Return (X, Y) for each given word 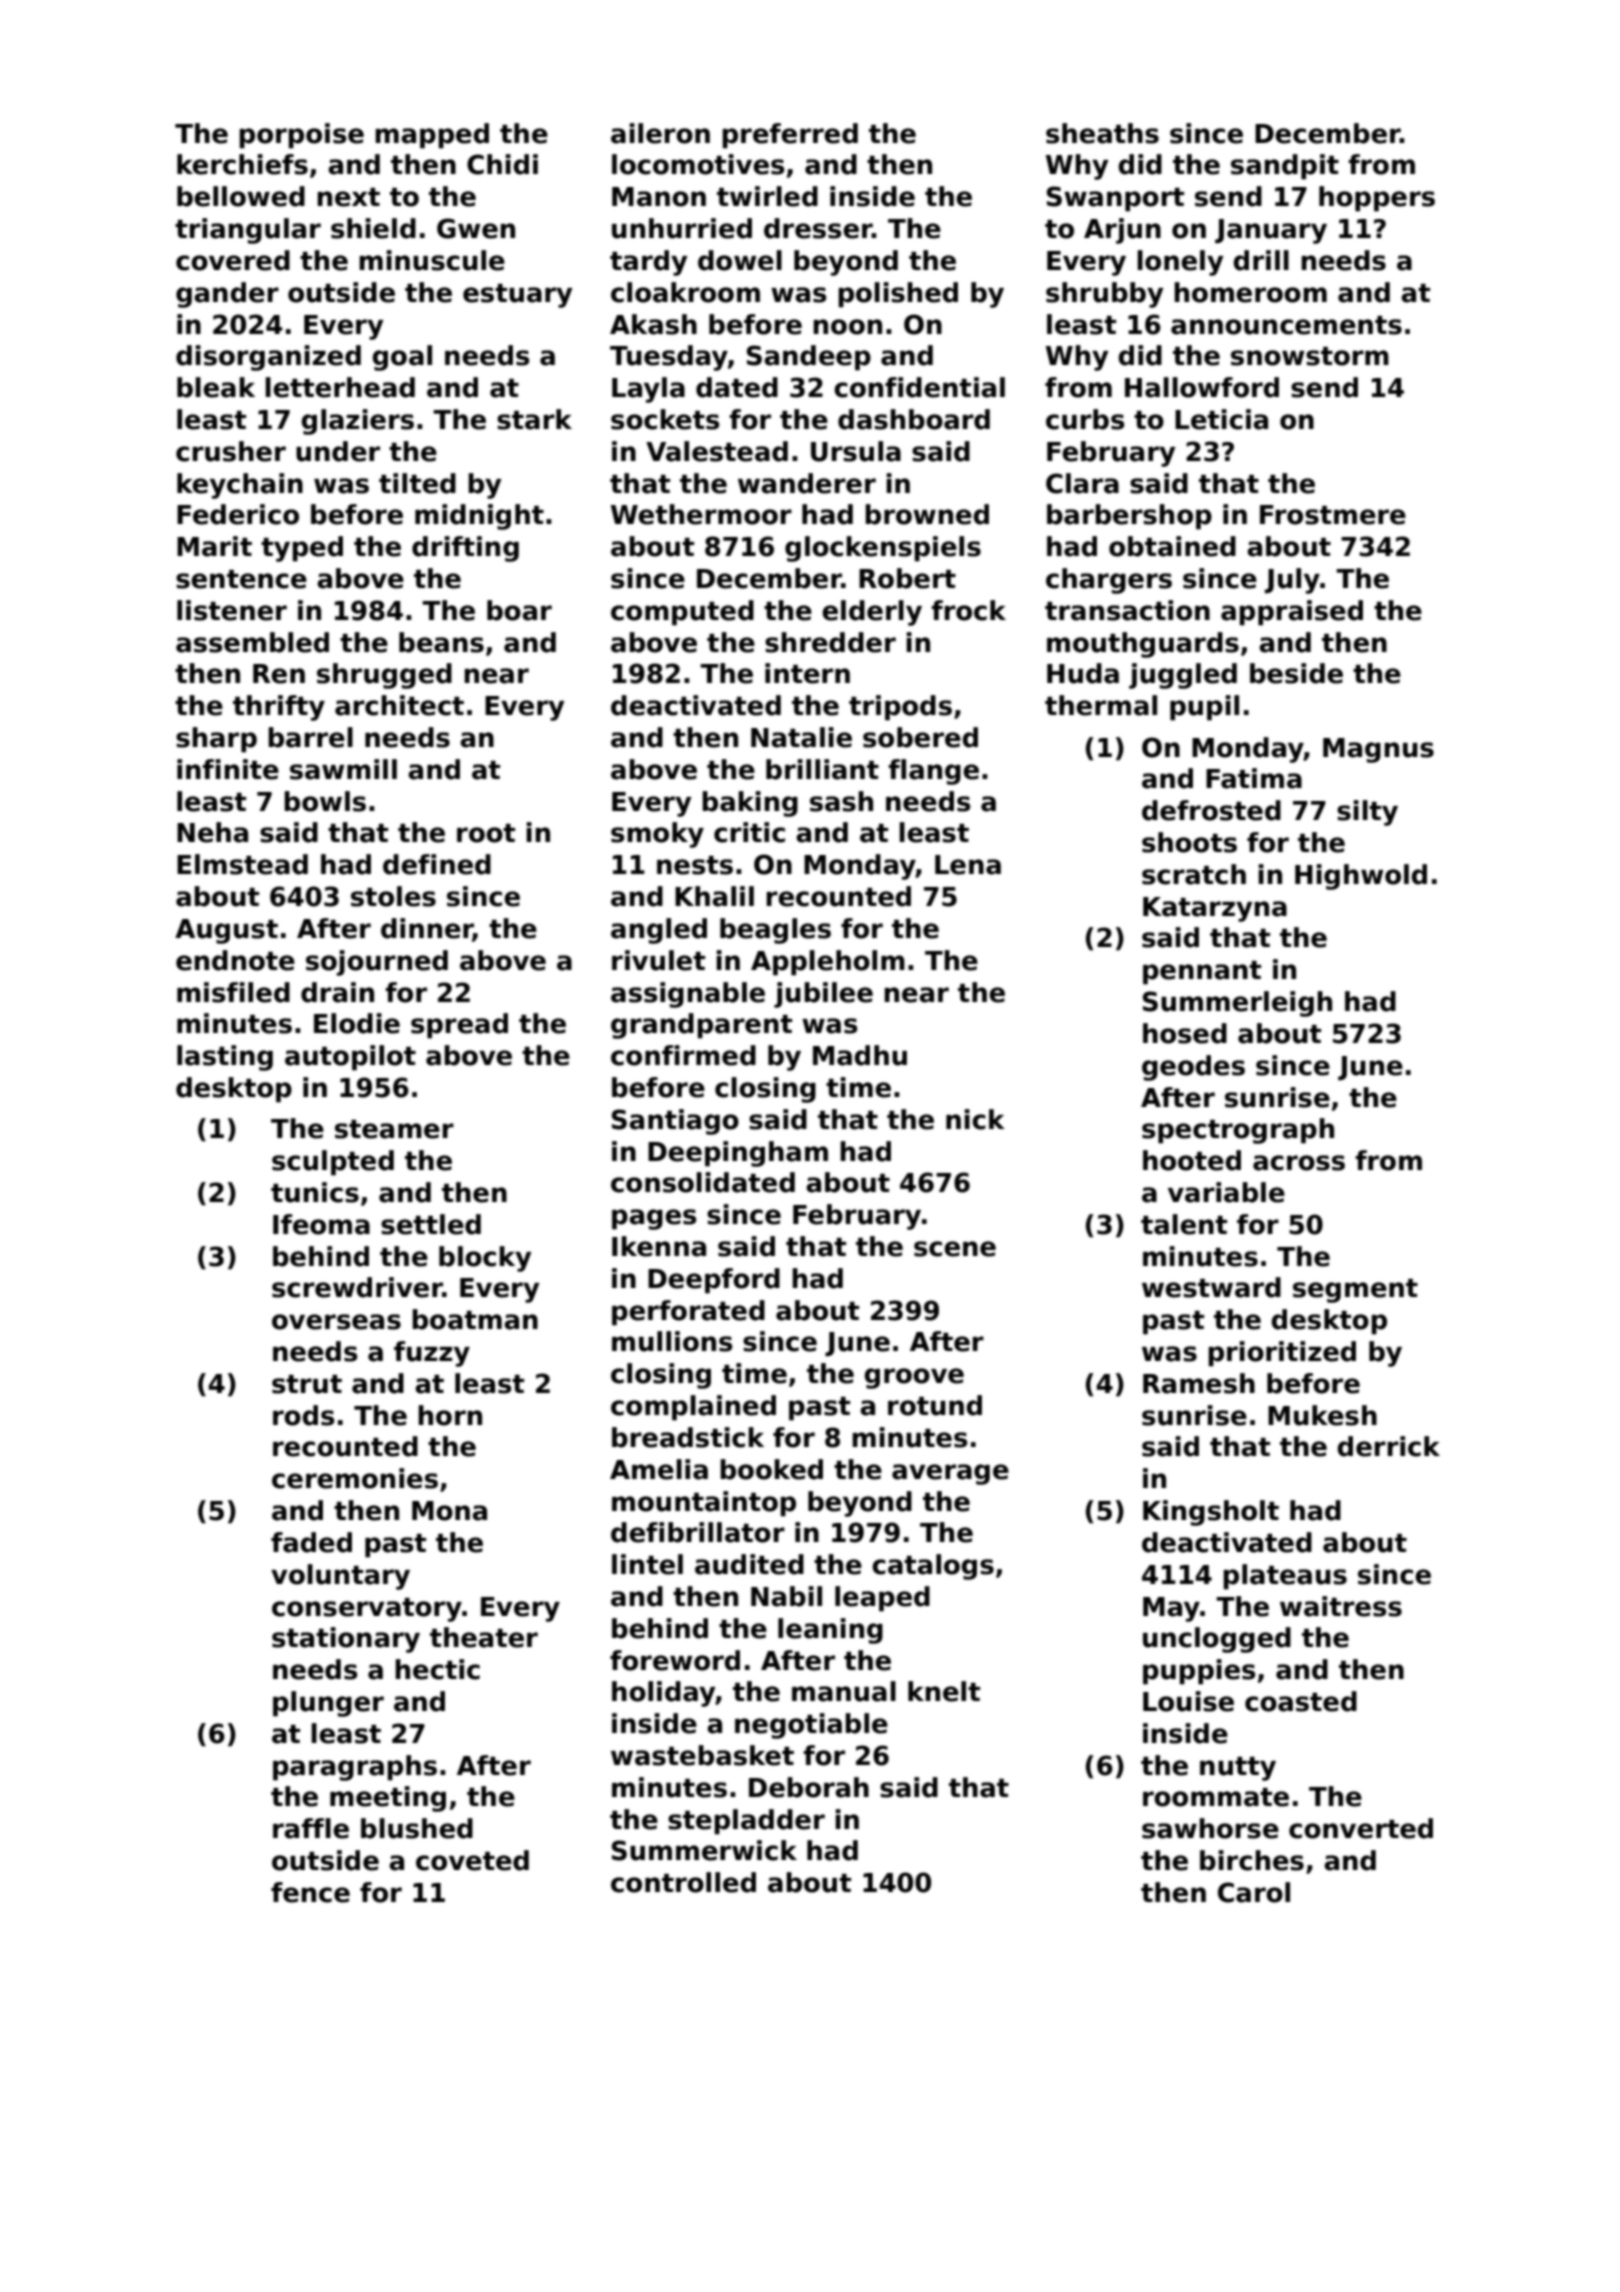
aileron (660, 133)
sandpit (1285, 167)
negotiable (811, 1726)
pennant (1202, 973)
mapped (432, 136)
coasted (1301, 1701)
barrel (310, 737)
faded (311, 1542)
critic (749, 832)
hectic (437, 1669)
